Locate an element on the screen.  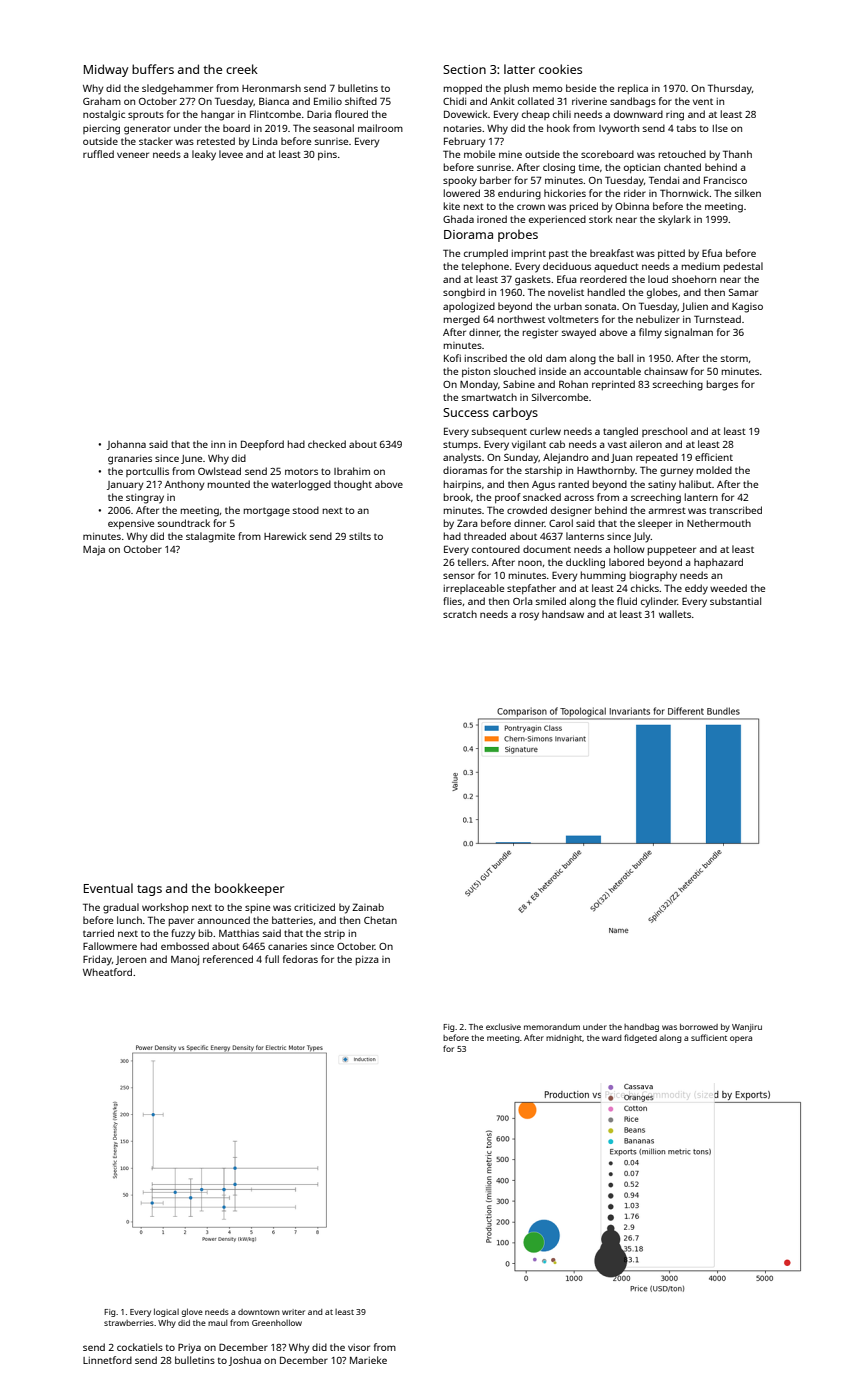
stilts is located at coordinates (360, 536).
